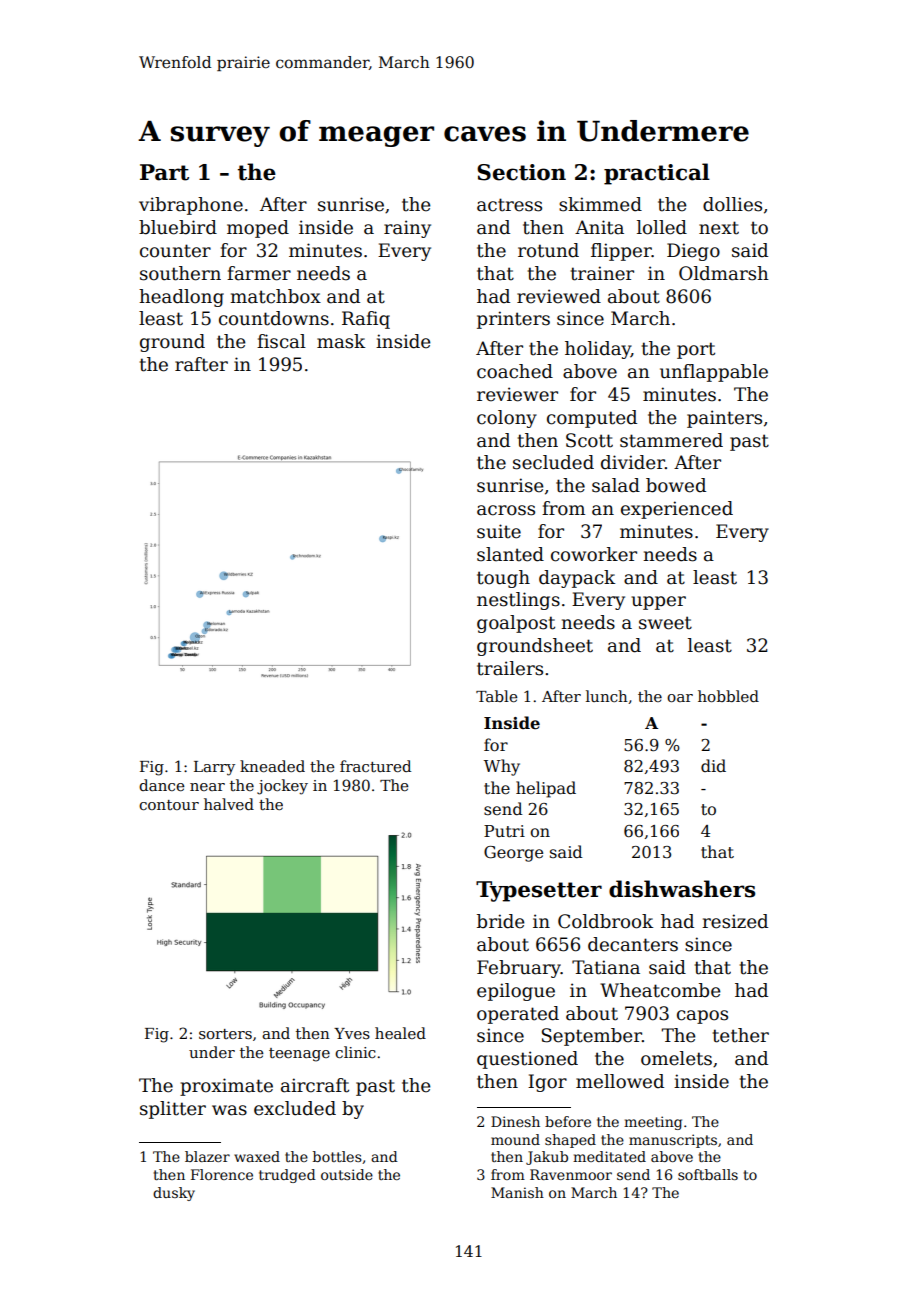 The width and height of the document is (908, 1316). What do you see at coordinates (173, 1110) in the document?
I see `splitter` at bounding box center [173, 1110].
